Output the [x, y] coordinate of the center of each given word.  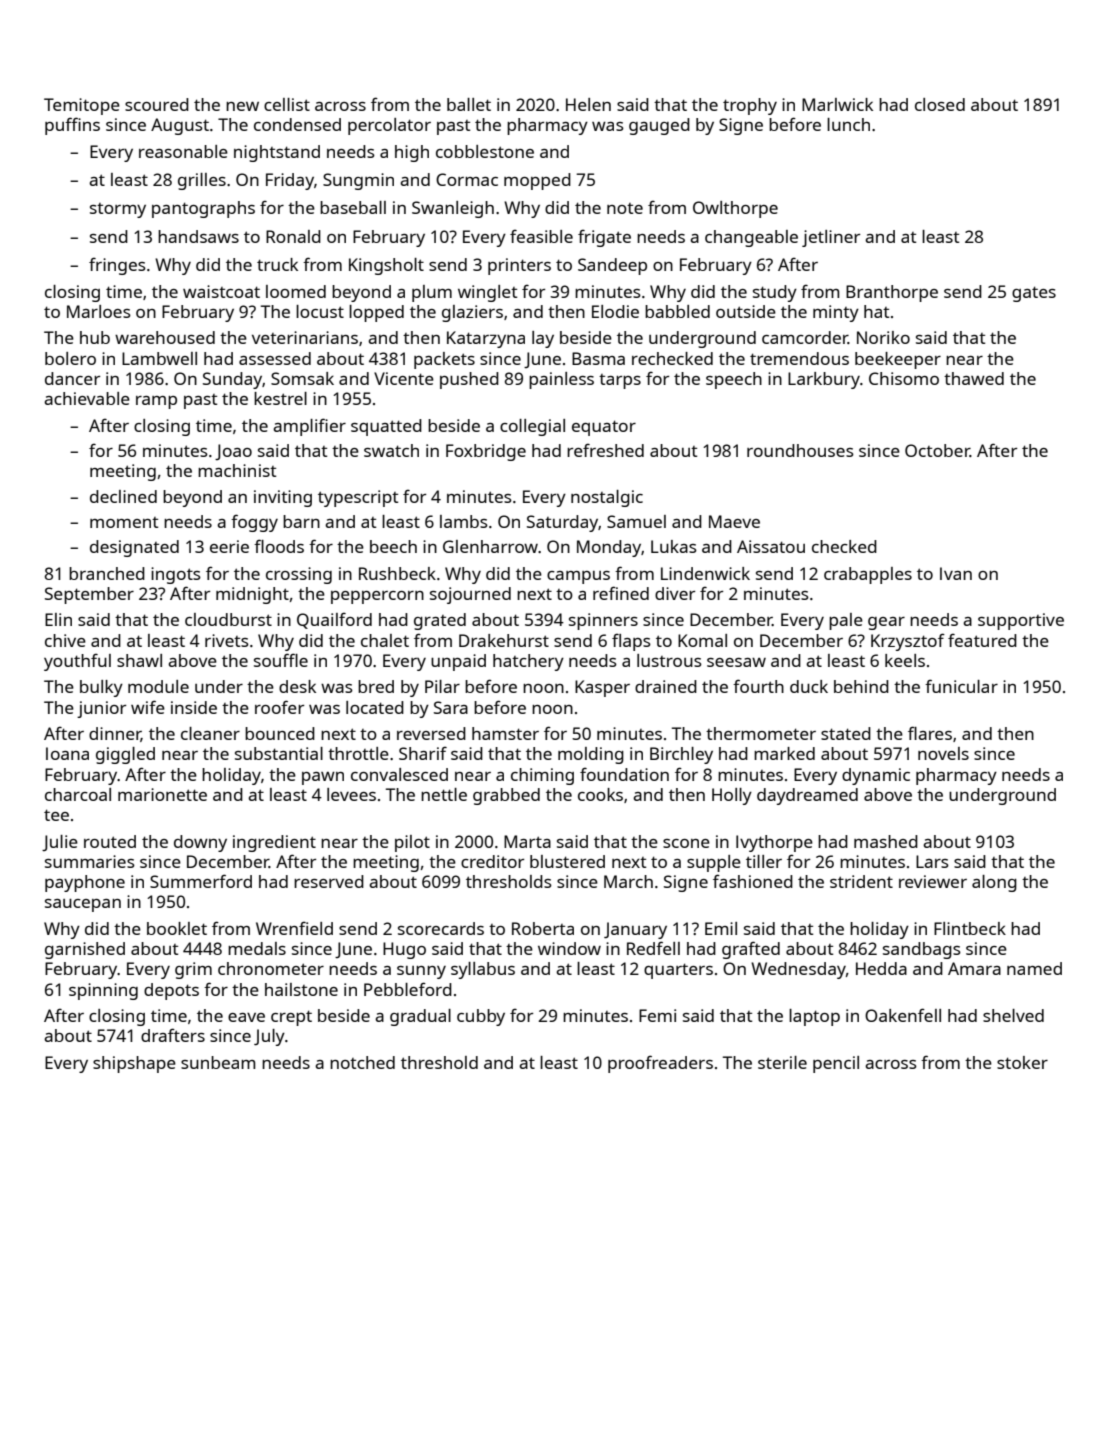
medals [257, 948]
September [89, 595]
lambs [464, 521]
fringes [117, 266]
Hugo [404, 950]
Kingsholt [386, 266]
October [937, 450]
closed [940, 104]
